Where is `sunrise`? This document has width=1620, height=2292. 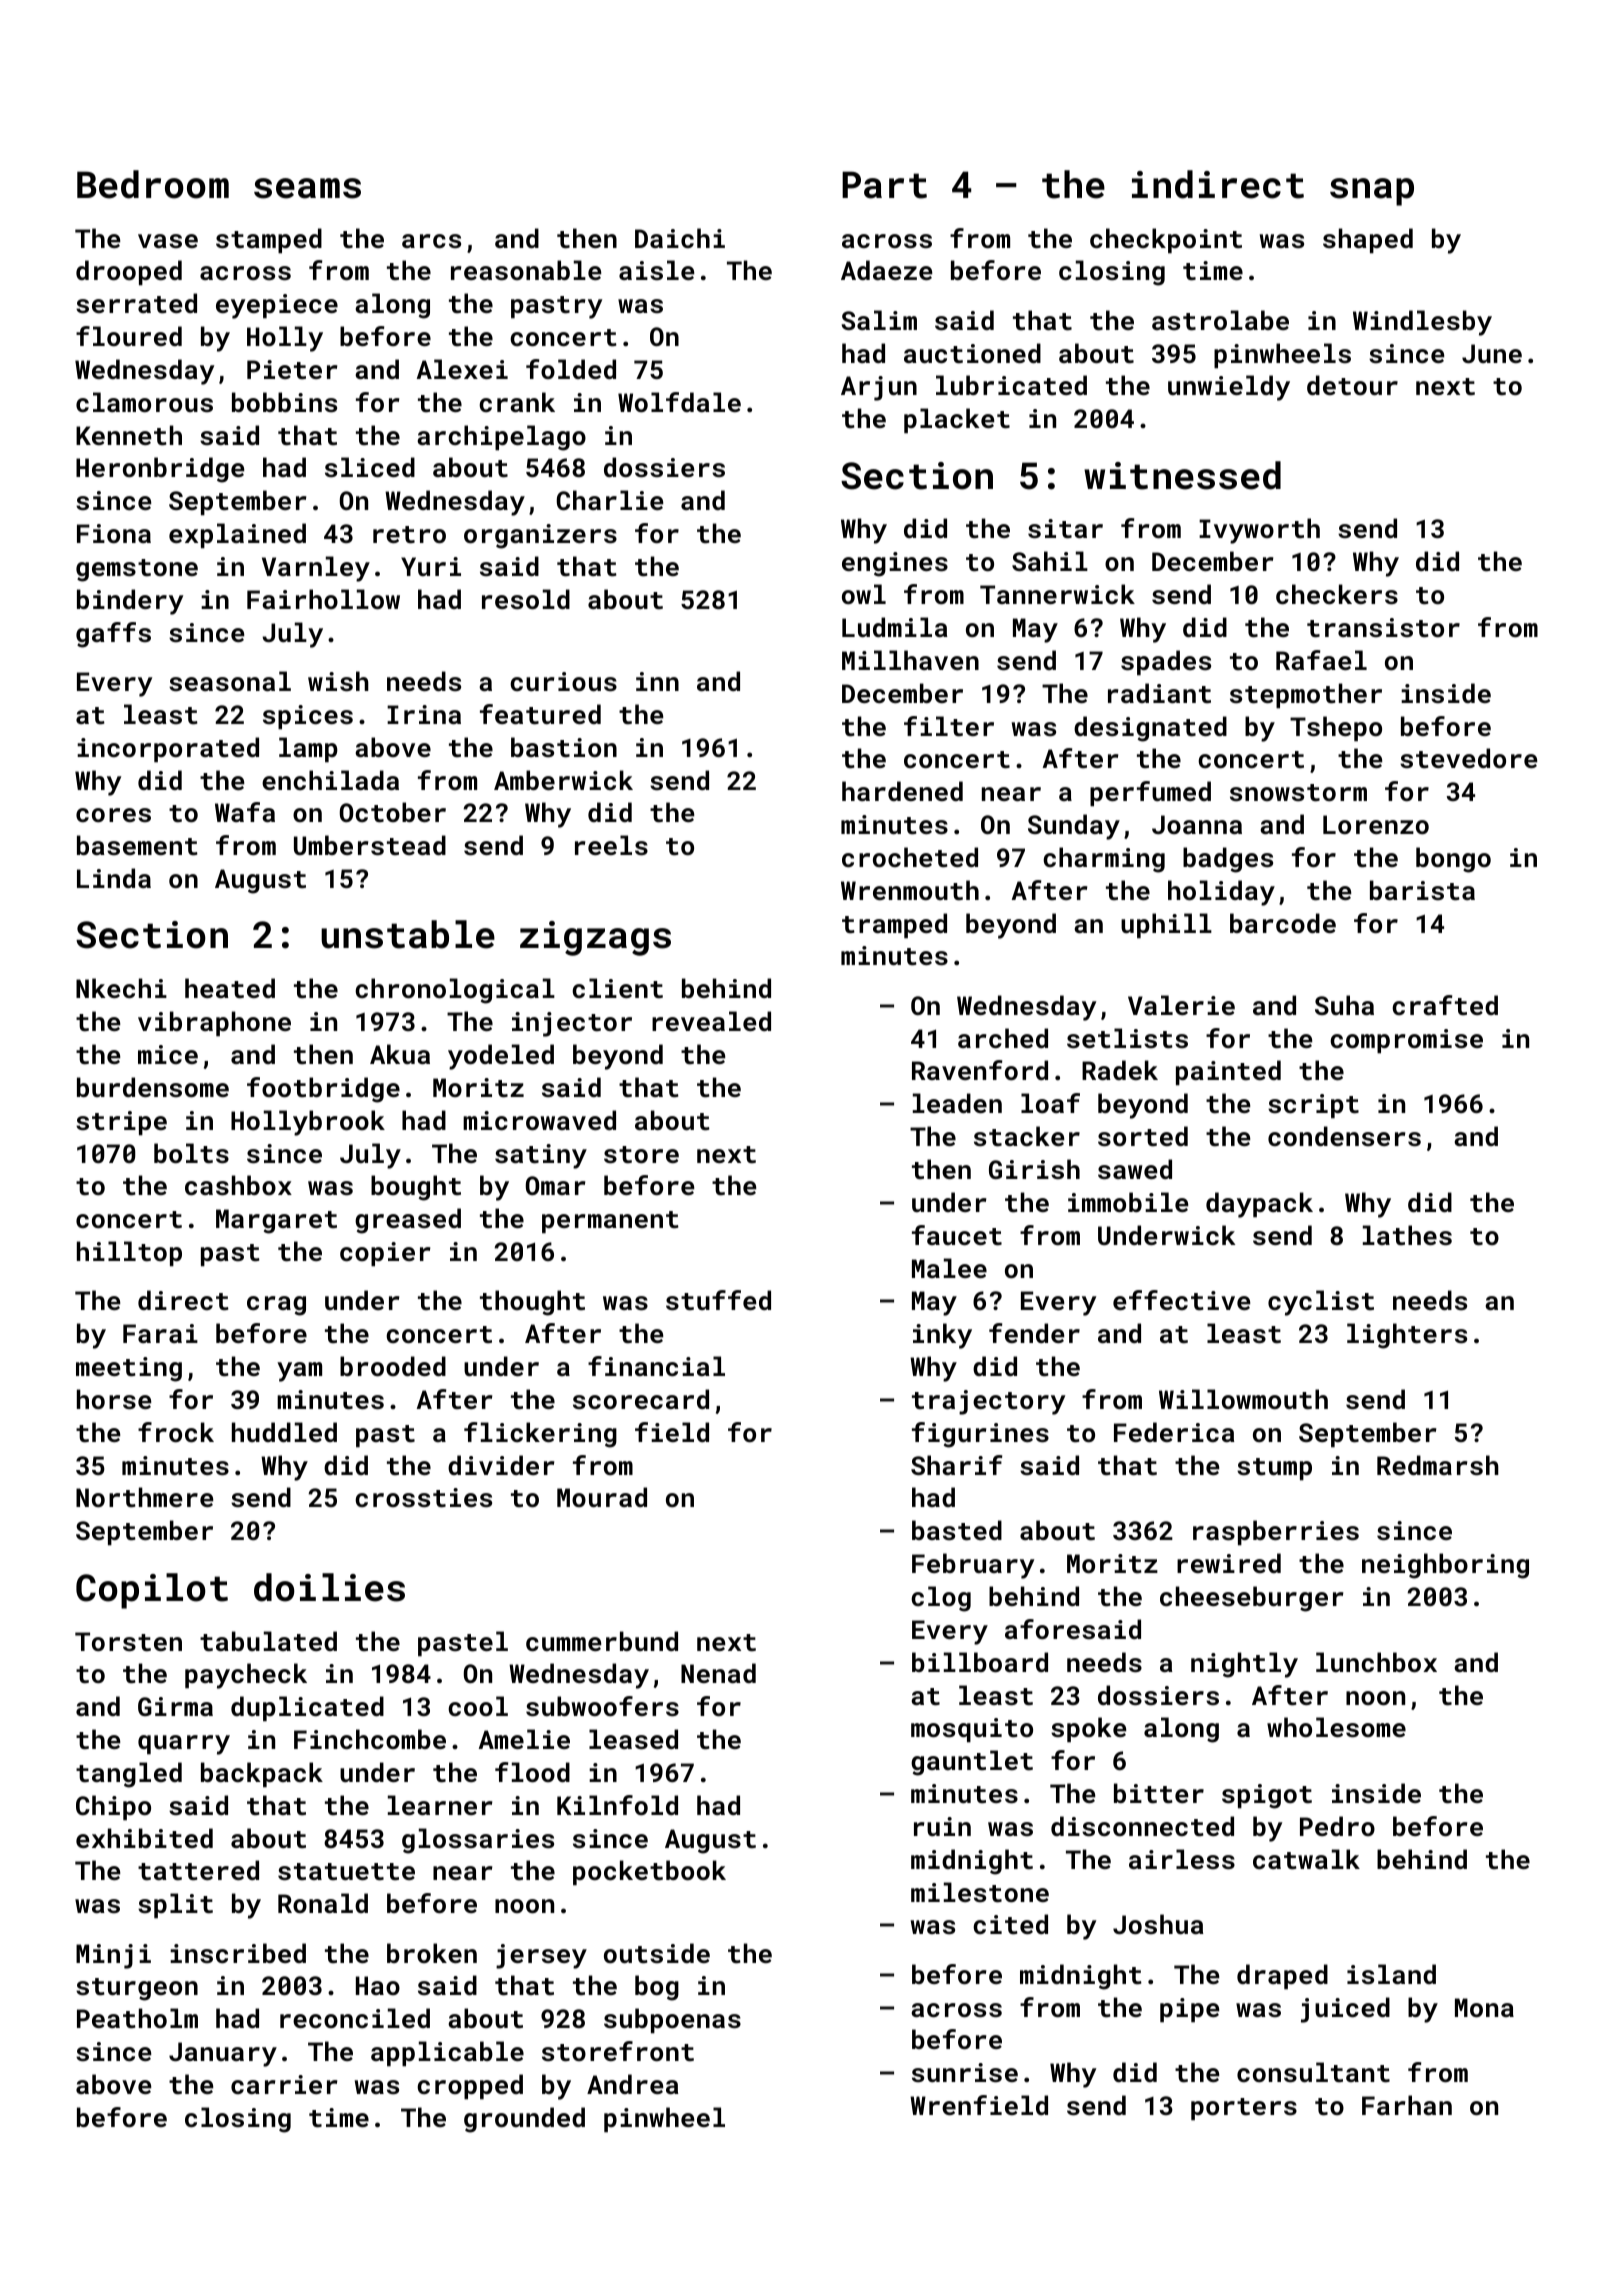 sunrise is located at coordinates (965, 2072).
